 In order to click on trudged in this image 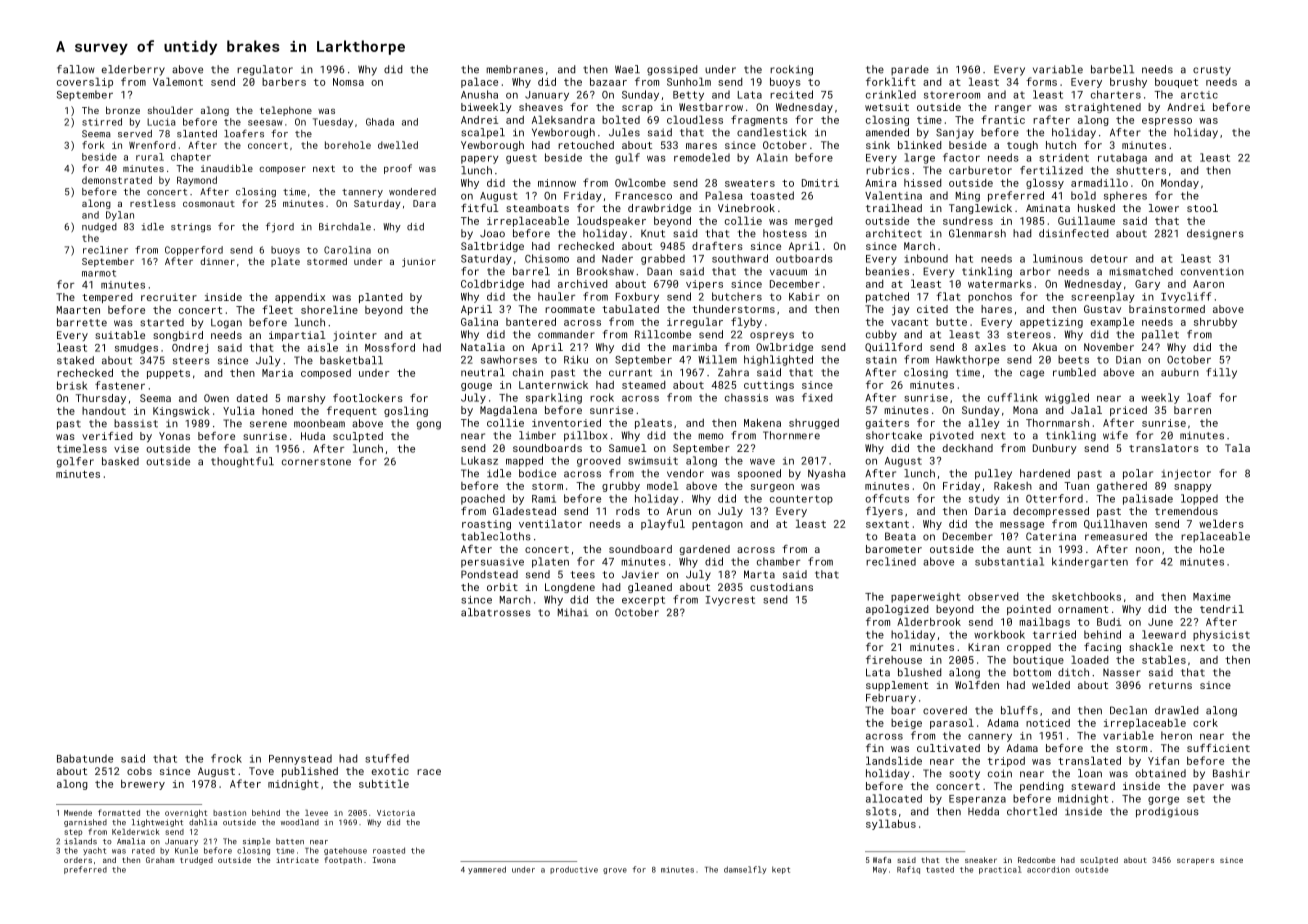, I will do `click(196, 861)`.
